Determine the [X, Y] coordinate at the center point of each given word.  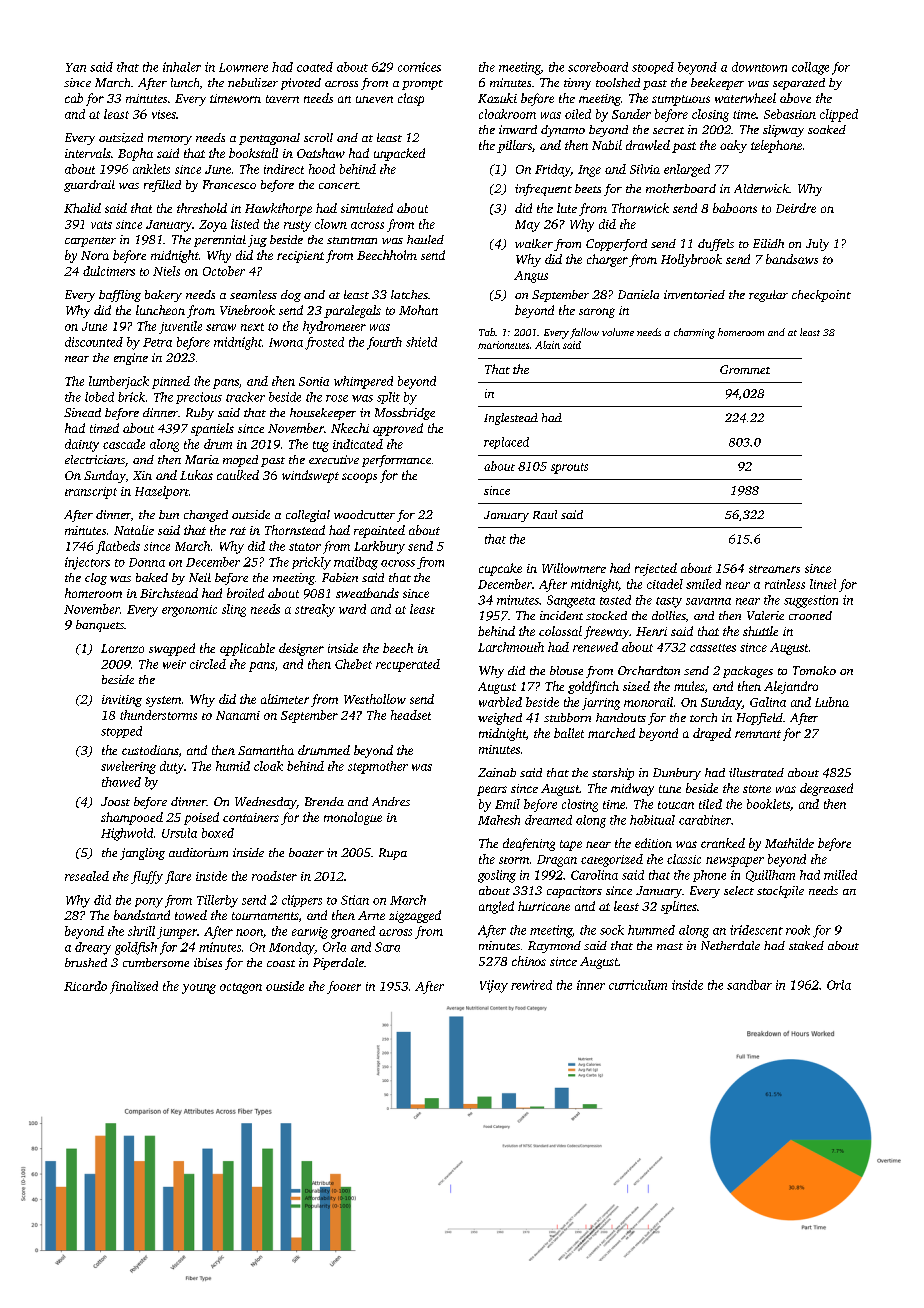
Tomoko [814, 670]
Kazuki [497, 98]
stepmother [378, 767]
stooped [653, 68]
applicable [247, 649]
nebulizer [253, 82]
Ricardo [85, 986]
